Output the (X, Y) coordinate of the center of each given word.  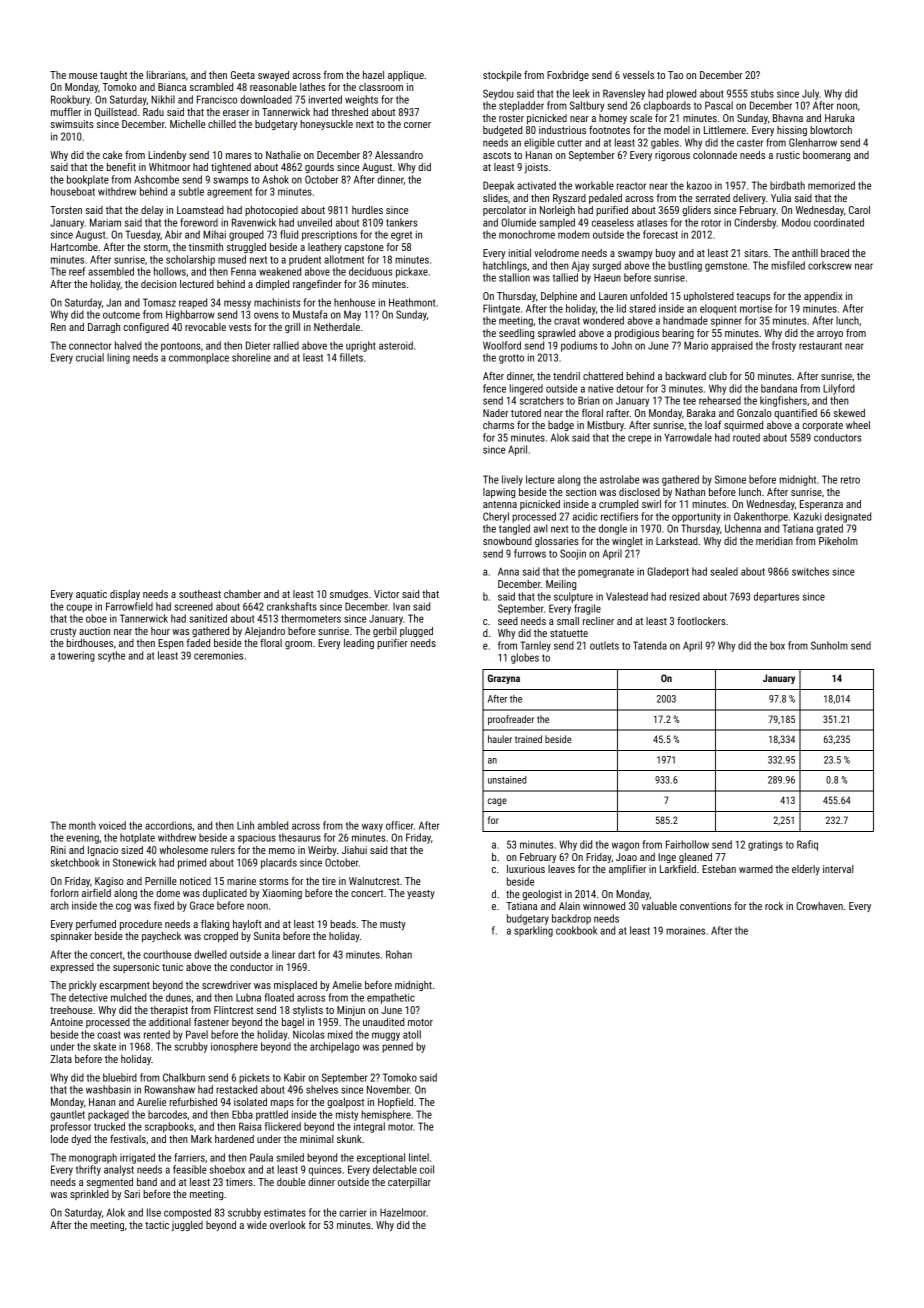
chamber (242, 594)
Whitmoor (169, 167)
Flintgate (501, 309)
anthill (805, 253)
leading (359, 644)
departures (776, 597)
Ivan (401, 607)
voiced (112, 825)
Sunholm (829, 645)
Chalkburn (184, 1077)
